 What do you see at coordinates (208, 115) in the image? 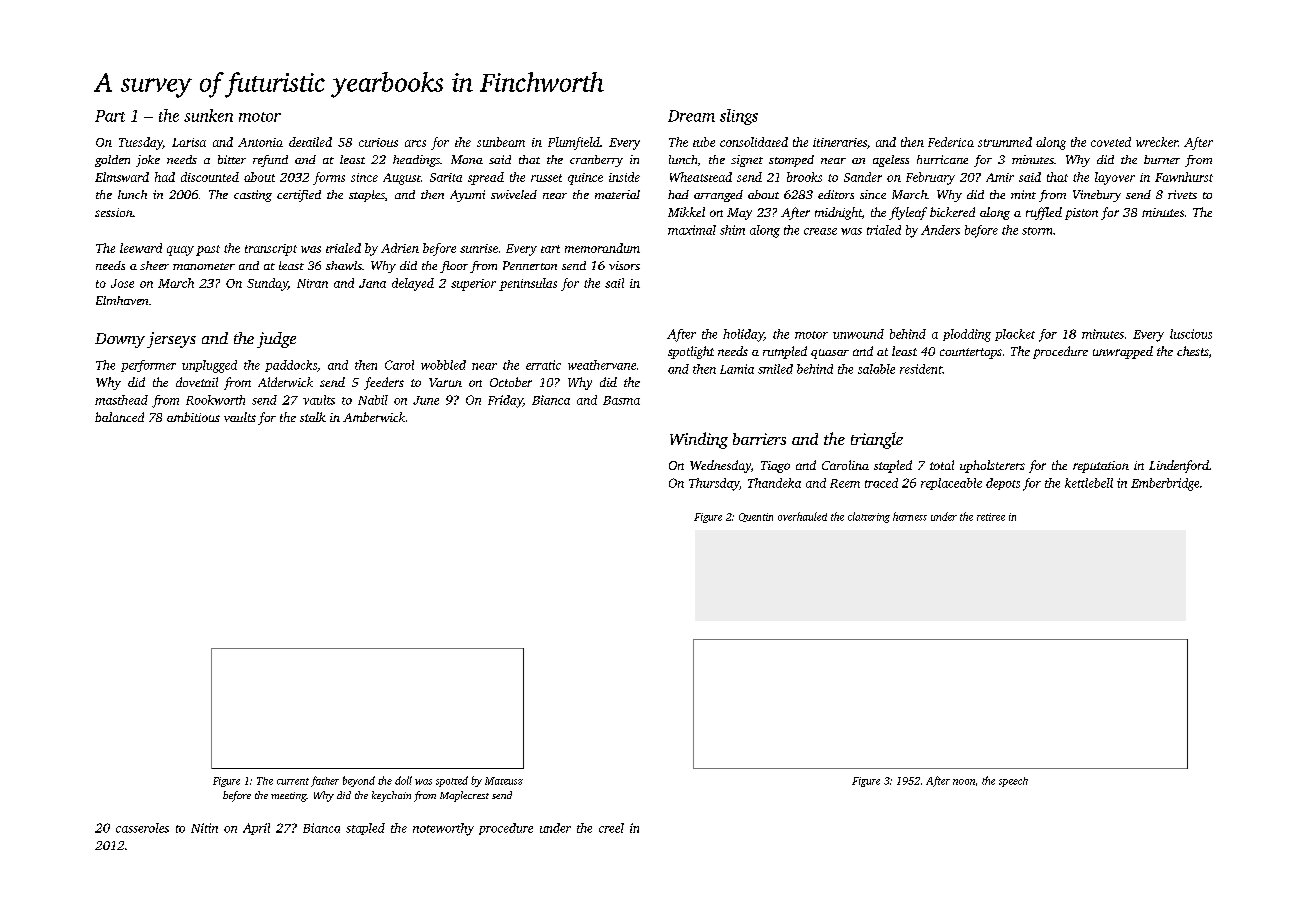
I see `sunken` at bounding box center [208, 115].
